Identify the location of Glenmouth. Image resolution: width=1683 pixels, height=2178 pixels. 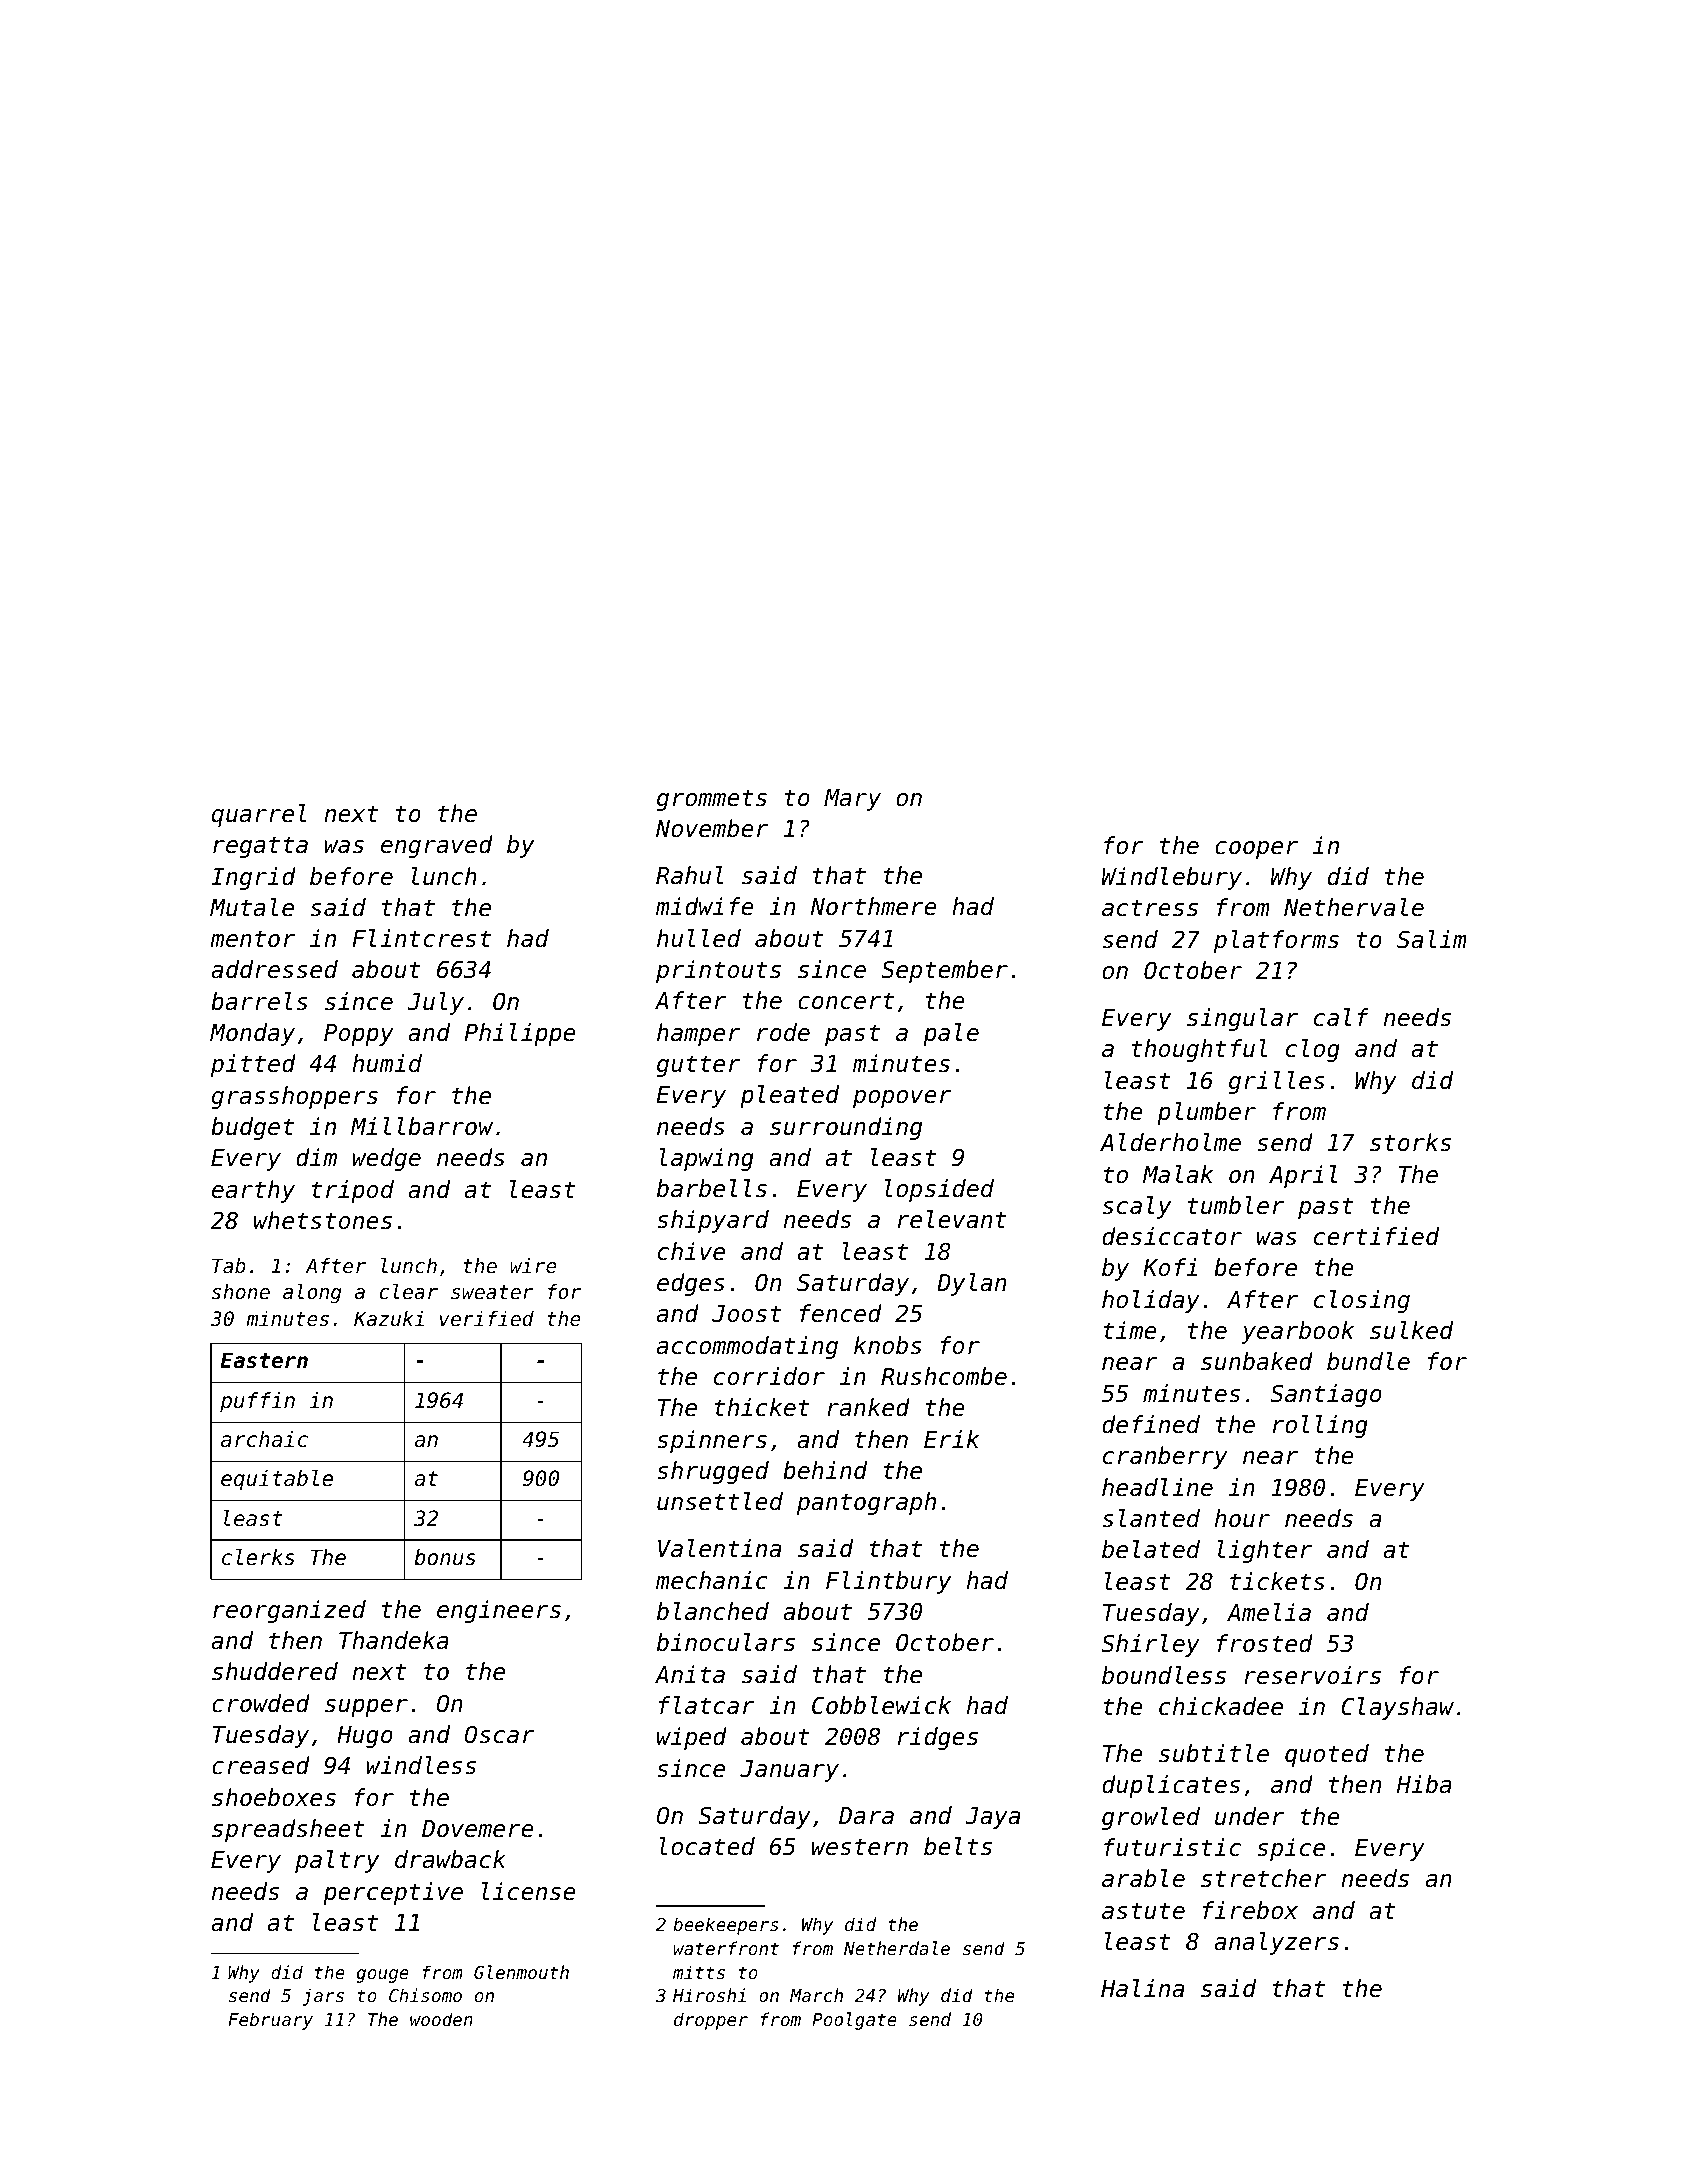
(521, 1972).
